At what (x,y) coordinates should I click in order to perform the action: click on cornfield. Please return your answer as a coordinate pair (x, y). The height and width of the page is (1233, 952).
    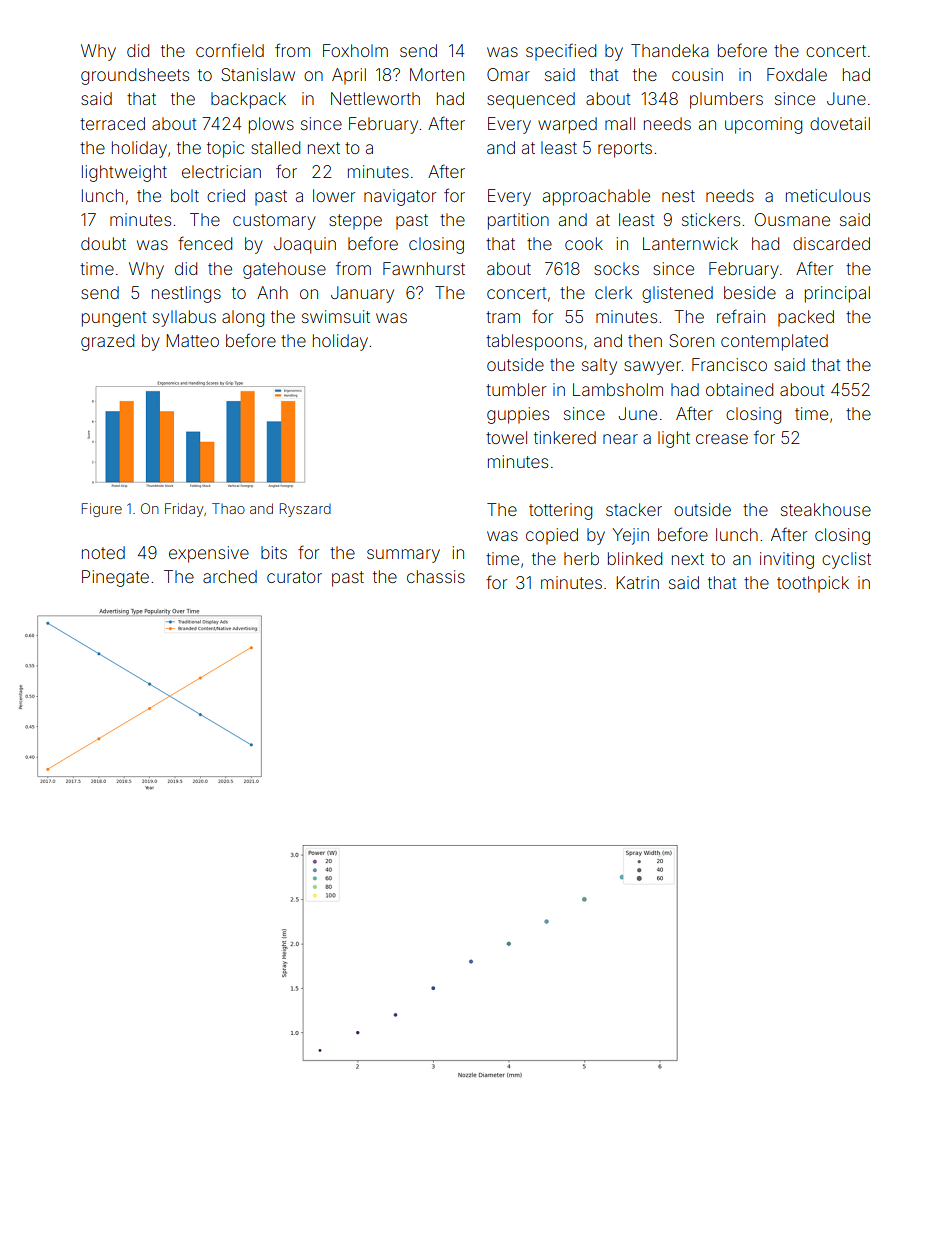
    Looking at the image, I should click on (230, 50).
